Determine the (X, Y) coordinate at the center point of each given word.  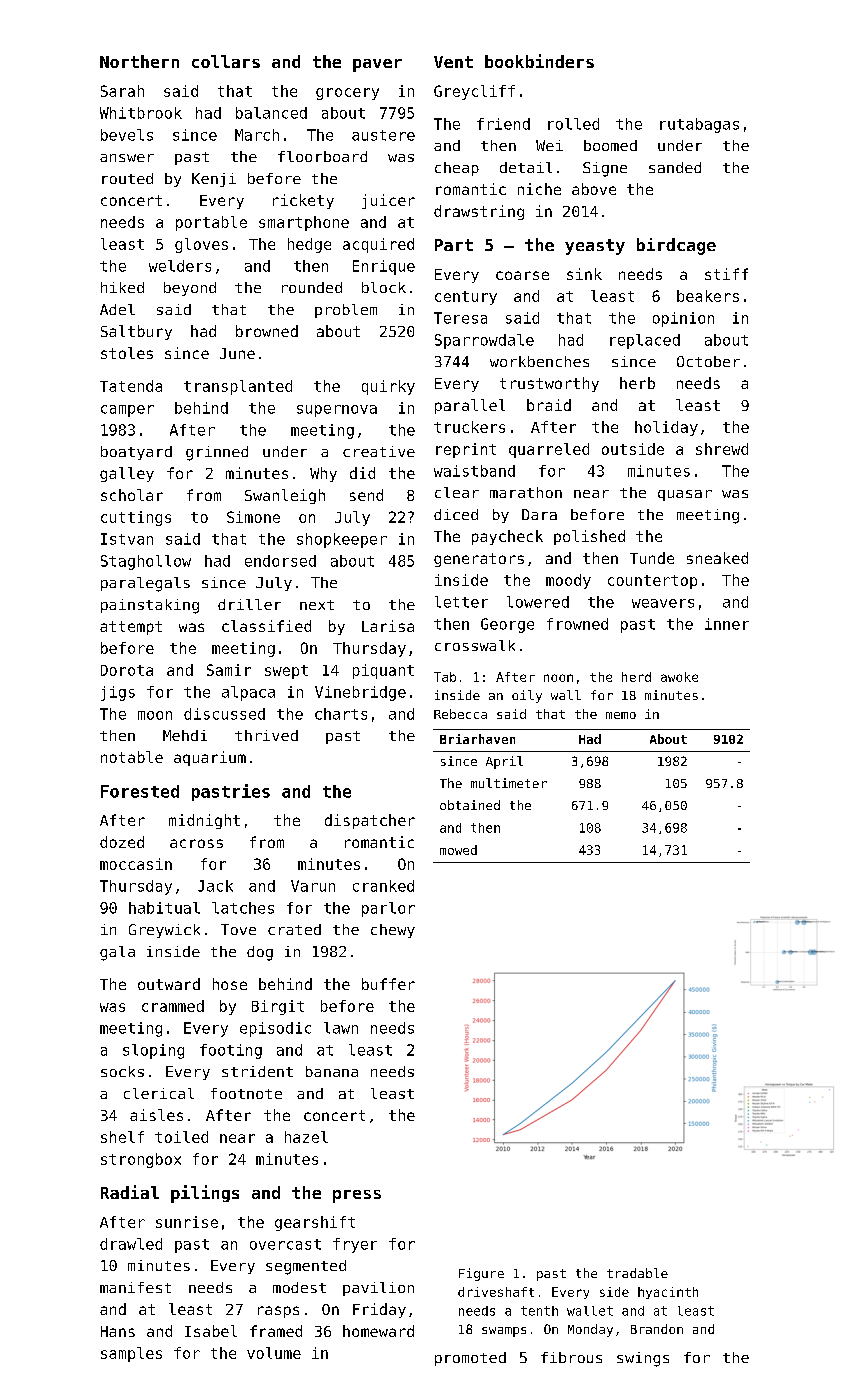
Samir (229, 670)
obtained (470, 805)
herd (636, 677)
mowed (458, 850)
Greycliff (474, 92)
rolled (573, 124)
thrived (266, 735)
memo (621, 715)
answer (127, 158)
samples (131, 1354)
